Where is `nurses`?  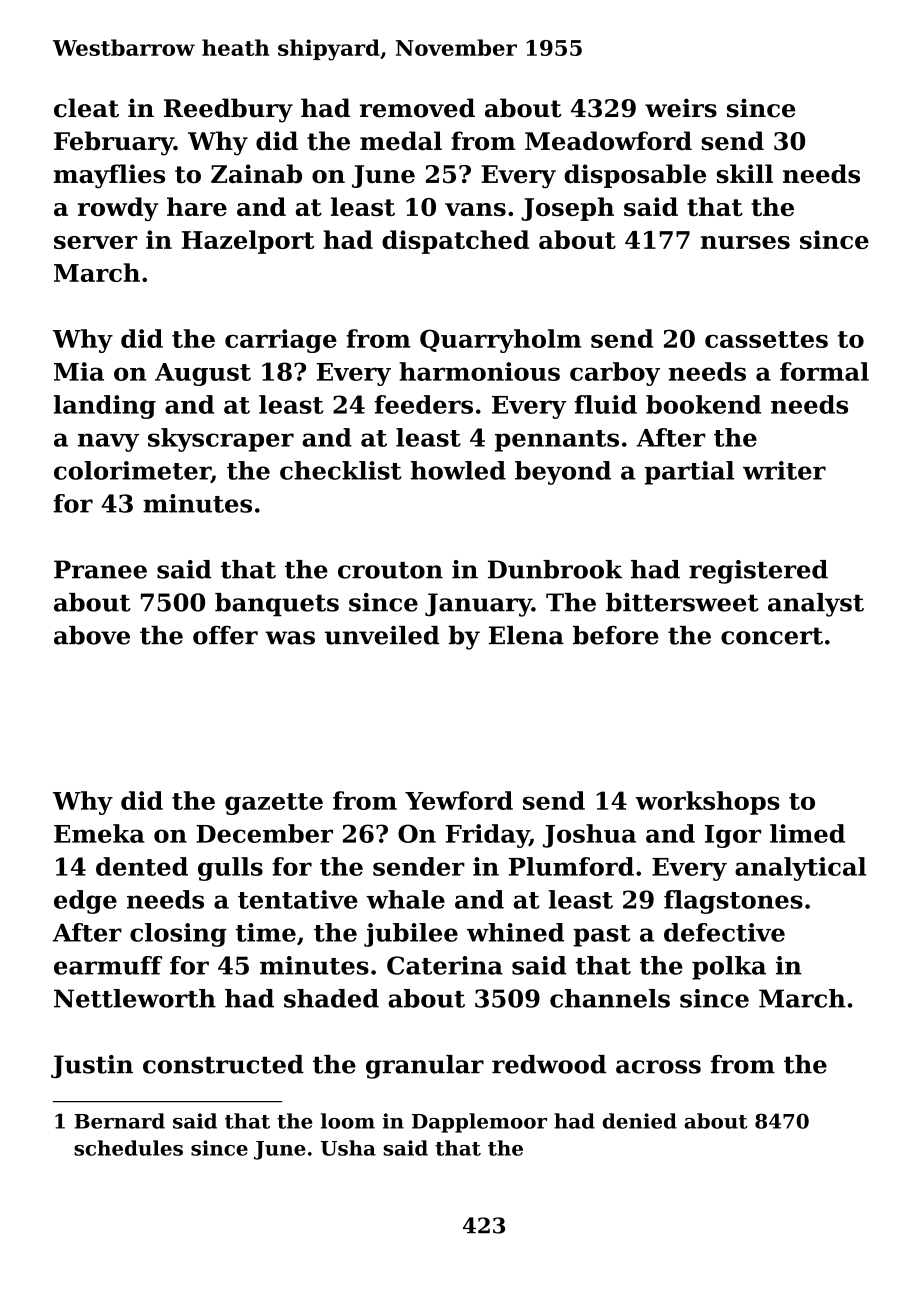
nurses is located at coordinates (745, 242).
